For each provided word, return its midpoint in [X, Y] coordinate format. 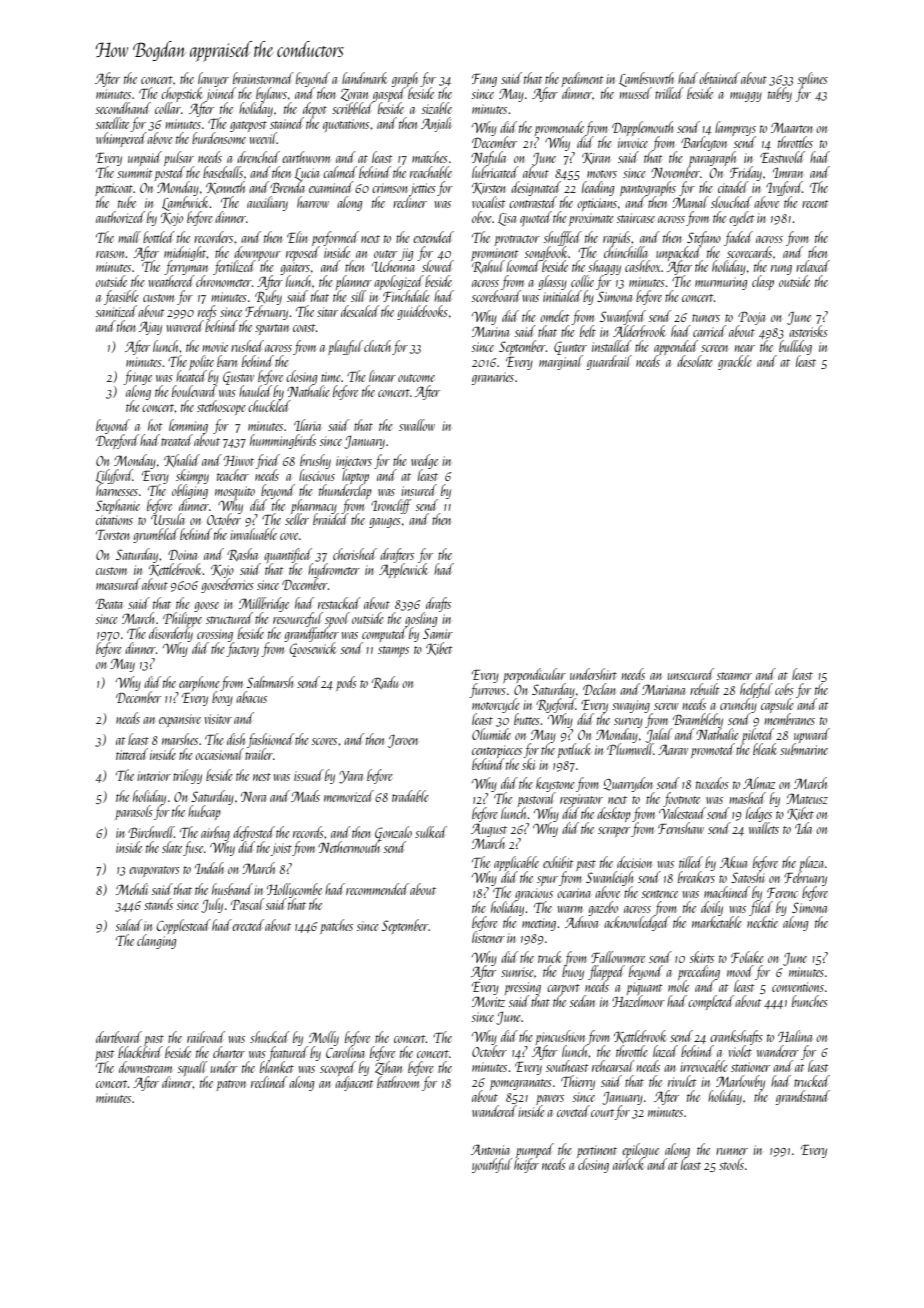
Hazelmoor [638, 1001]
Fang [484, 80]
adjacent [354, 1084]
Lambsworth [646, 79]
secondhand [123, 108]
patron [231, 1085]
